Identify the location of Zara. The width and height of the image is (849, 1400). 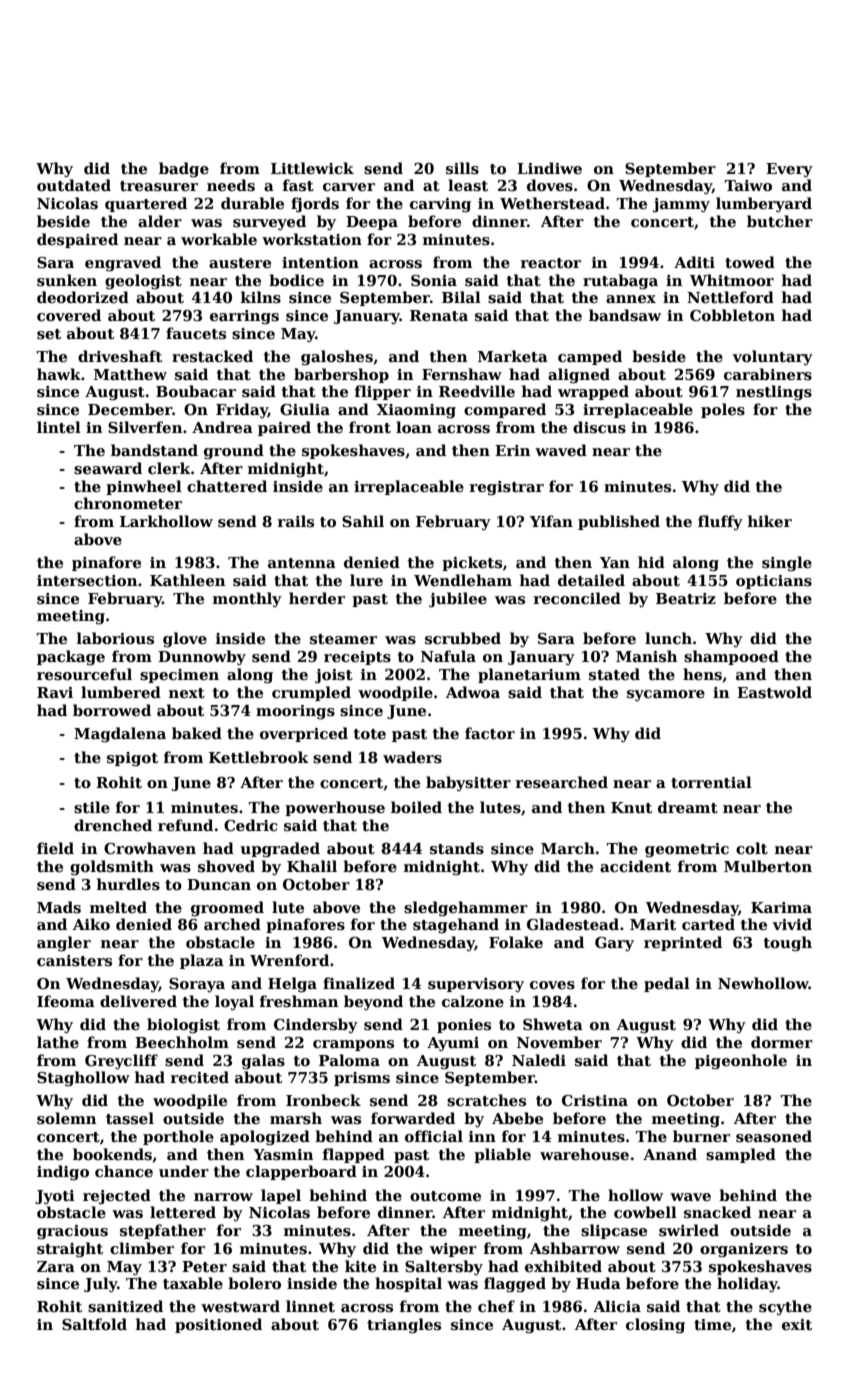
(56, 1266).
